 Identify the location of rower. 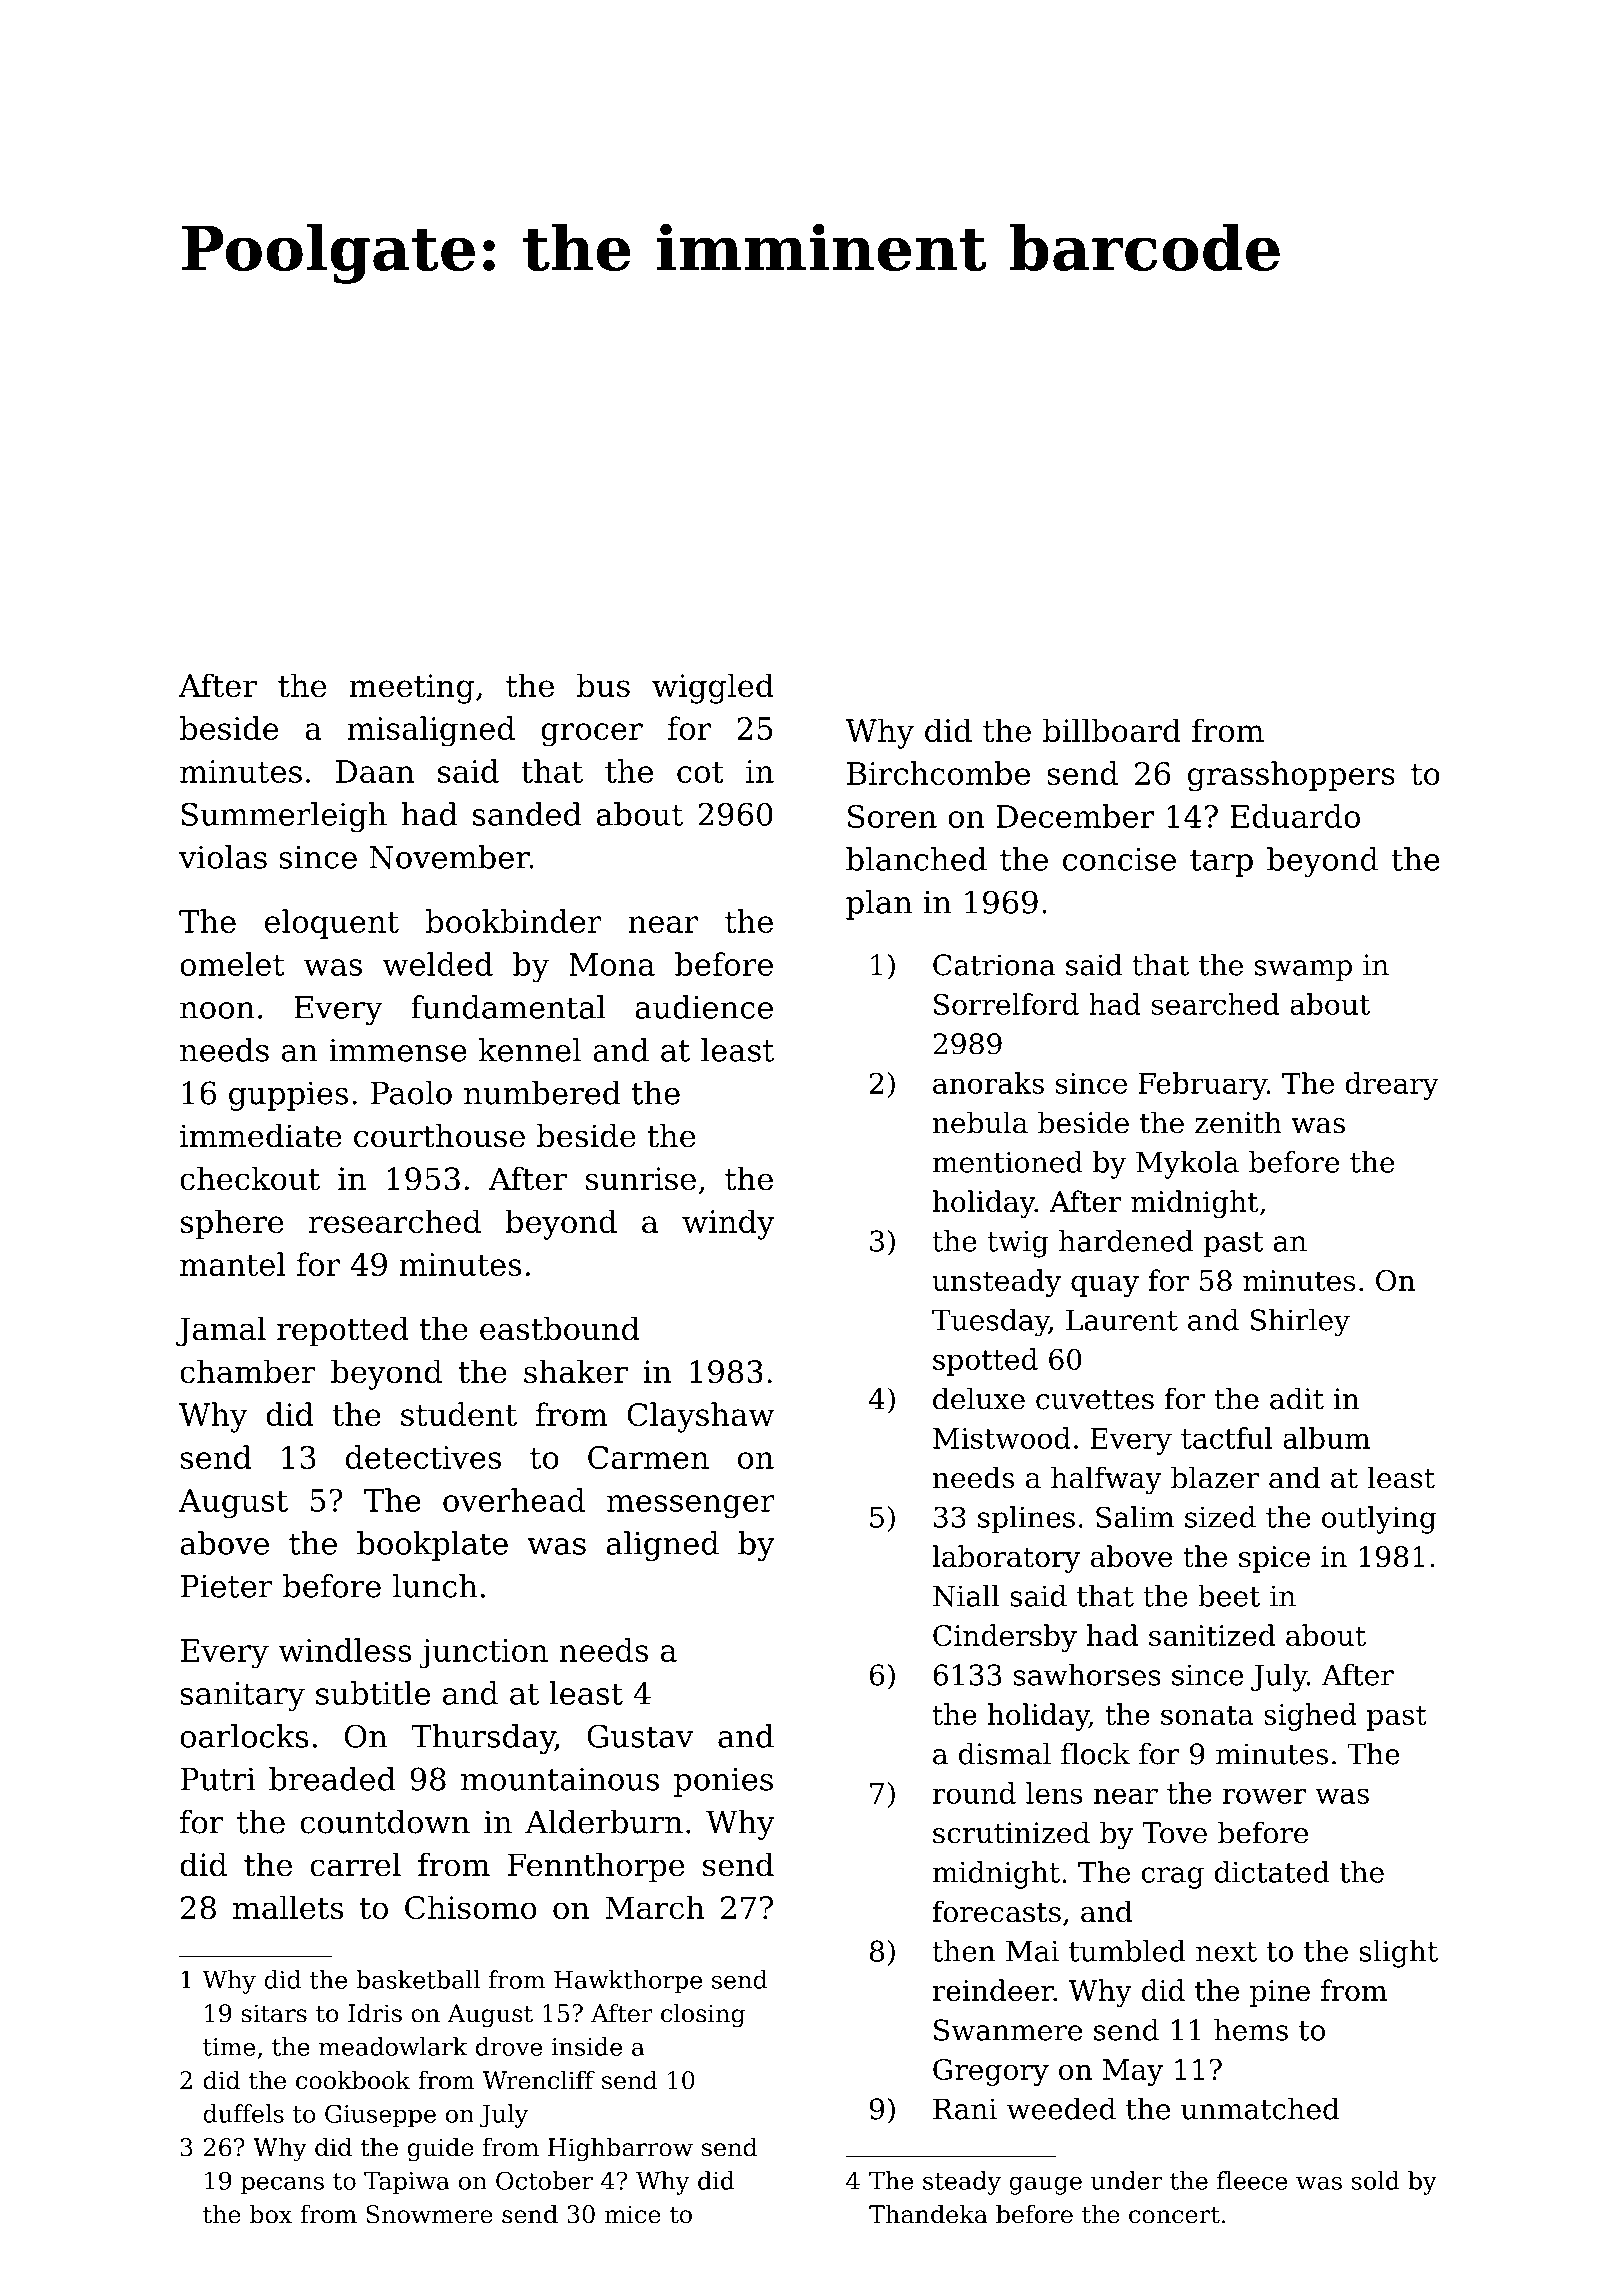
(1264, 1796).
